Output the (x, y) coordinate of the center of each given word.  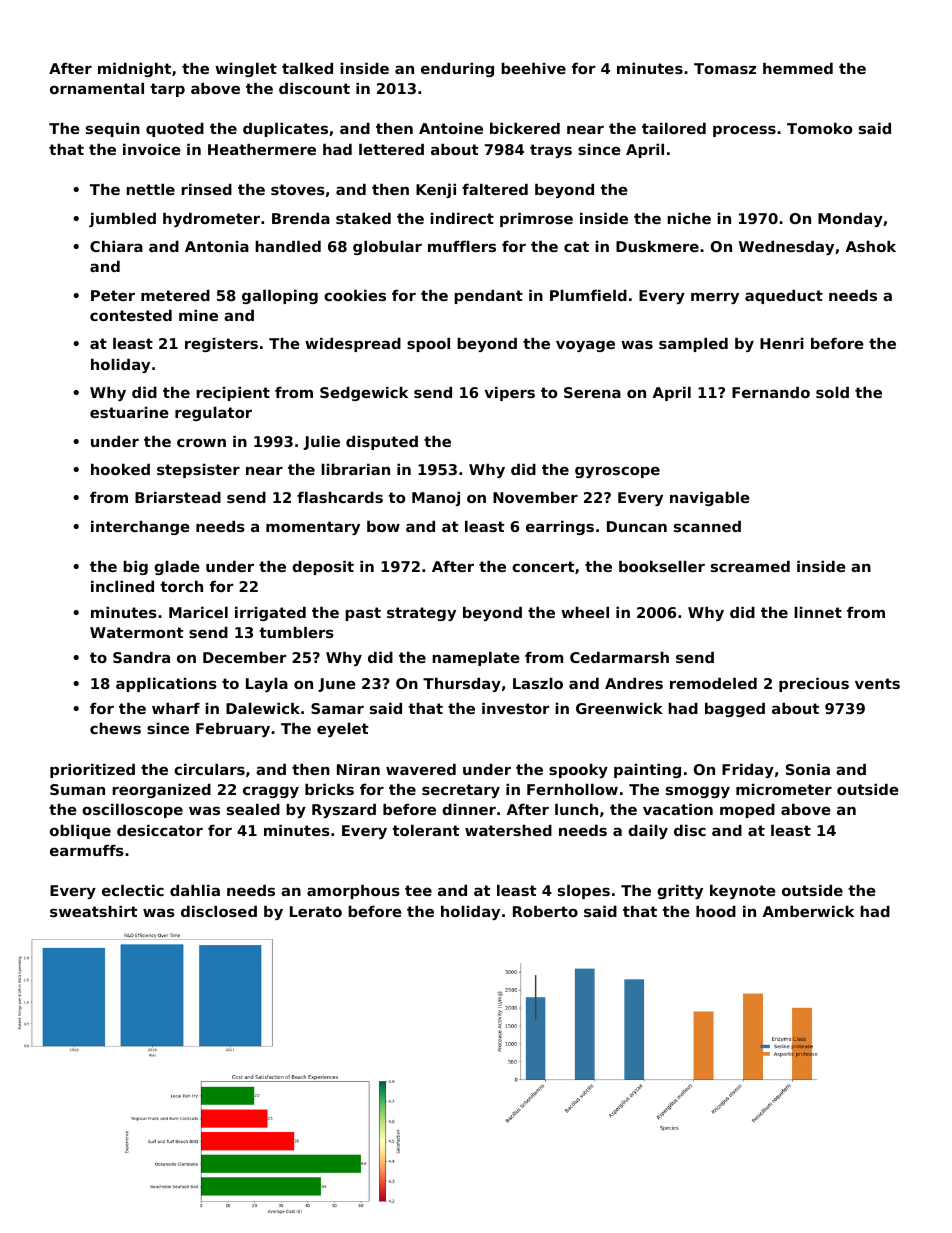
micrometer (784, 789)
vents (877, 683)
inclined (122, 586)
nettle (150, 189)
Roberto (545, 911)
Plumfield (588, 295)
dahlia (195, 890)
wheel (585, 612)
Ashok (871, 246)
